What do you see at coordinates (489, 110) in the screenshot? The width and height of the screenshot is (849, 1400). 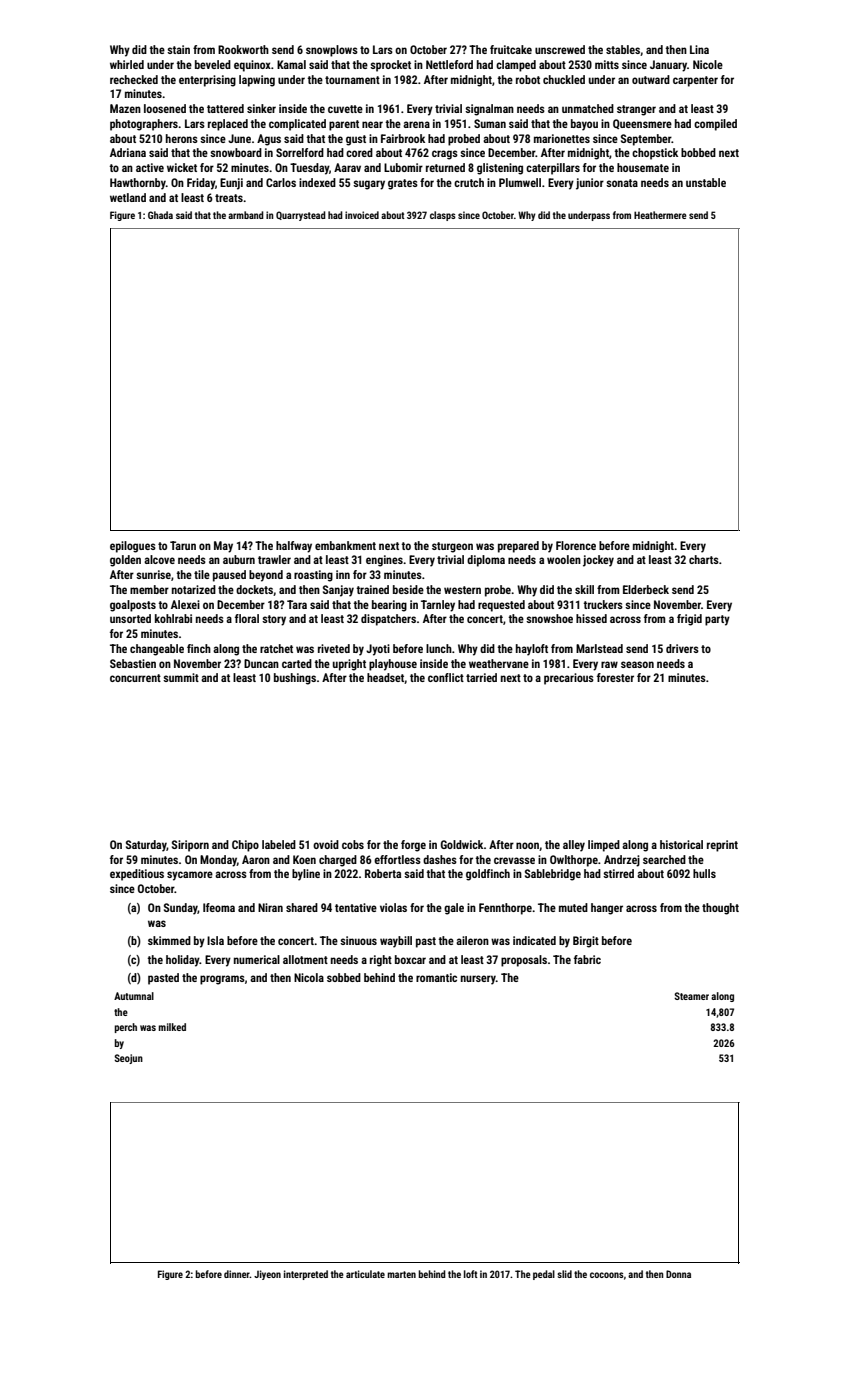 I see `signalman` at bounding box center [489, 110].
